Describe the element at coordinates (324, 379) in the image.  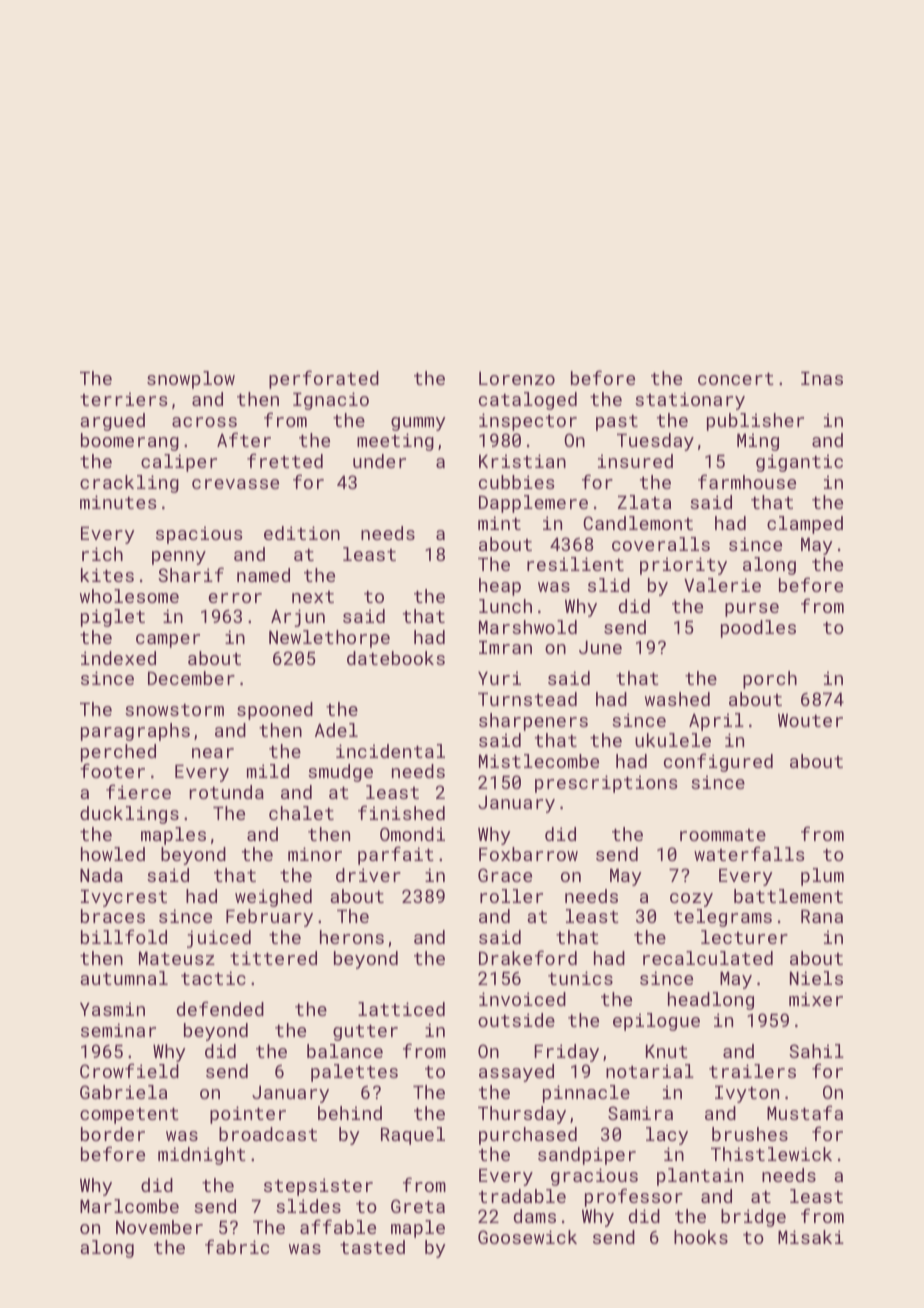
I see `perforated` at that location.
